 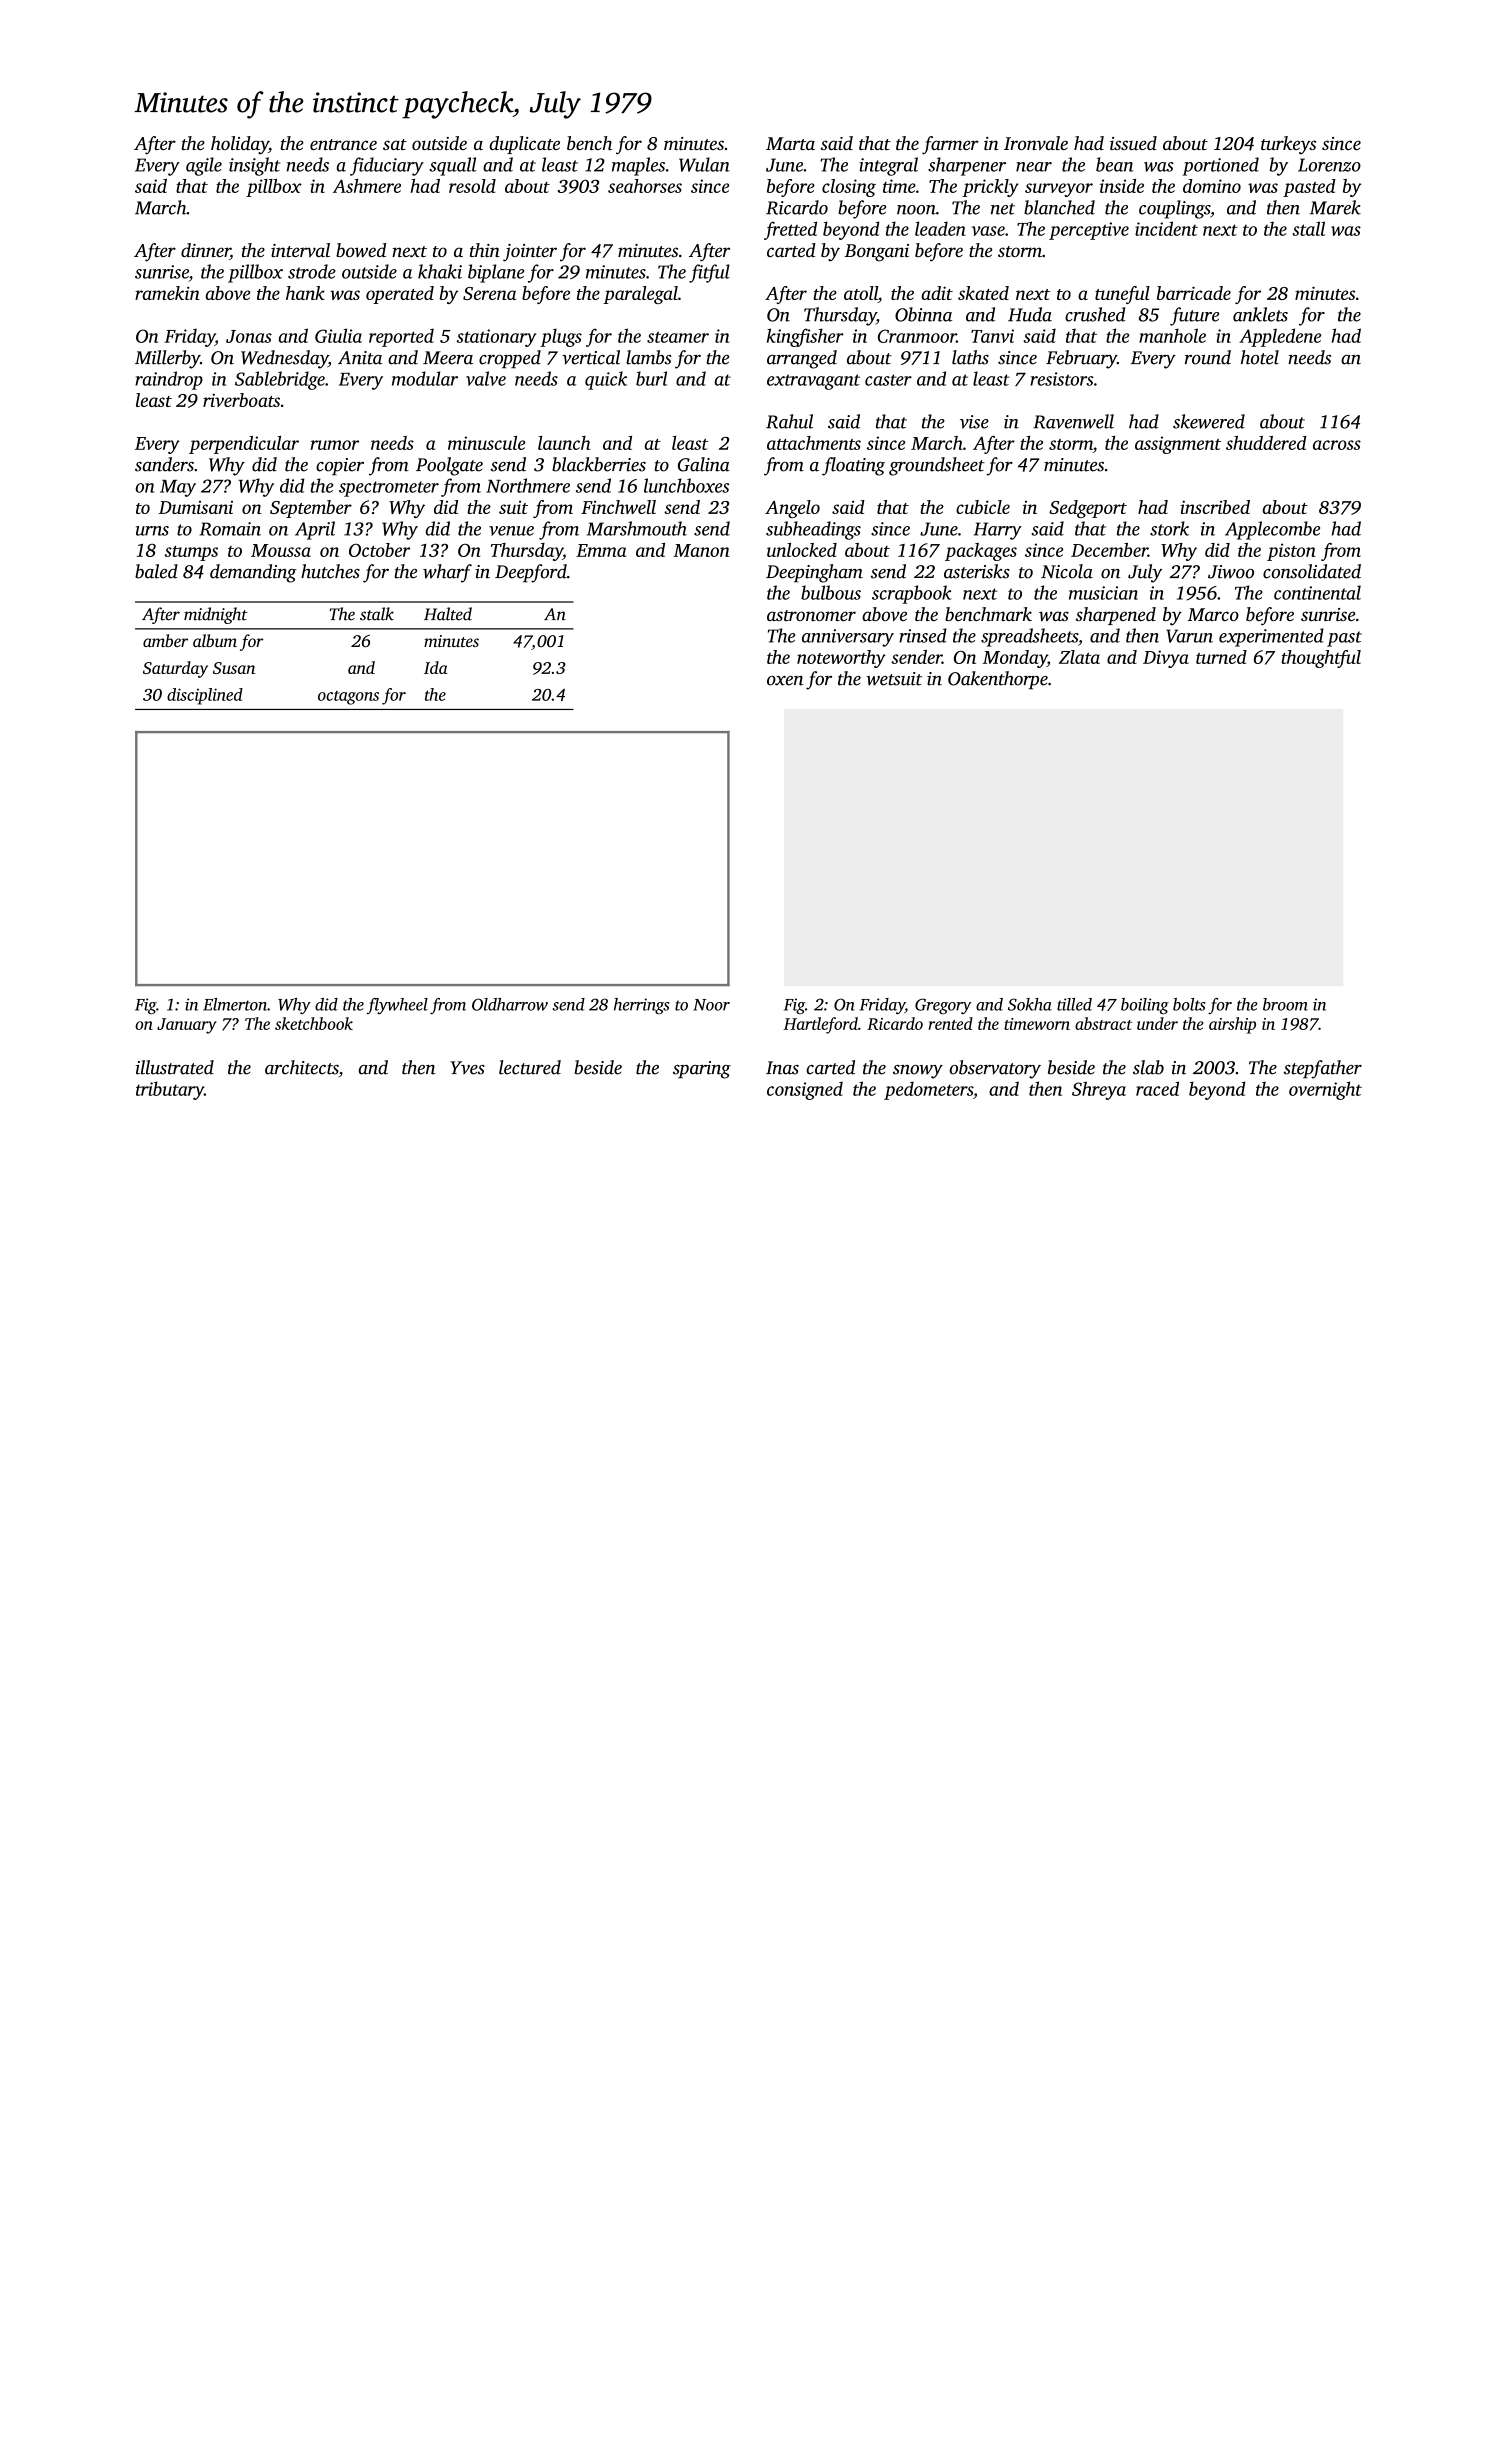 What do you see at coordinates (170, 1090) in the document?
I see `tributary` at bounding box center [170, 1090].
